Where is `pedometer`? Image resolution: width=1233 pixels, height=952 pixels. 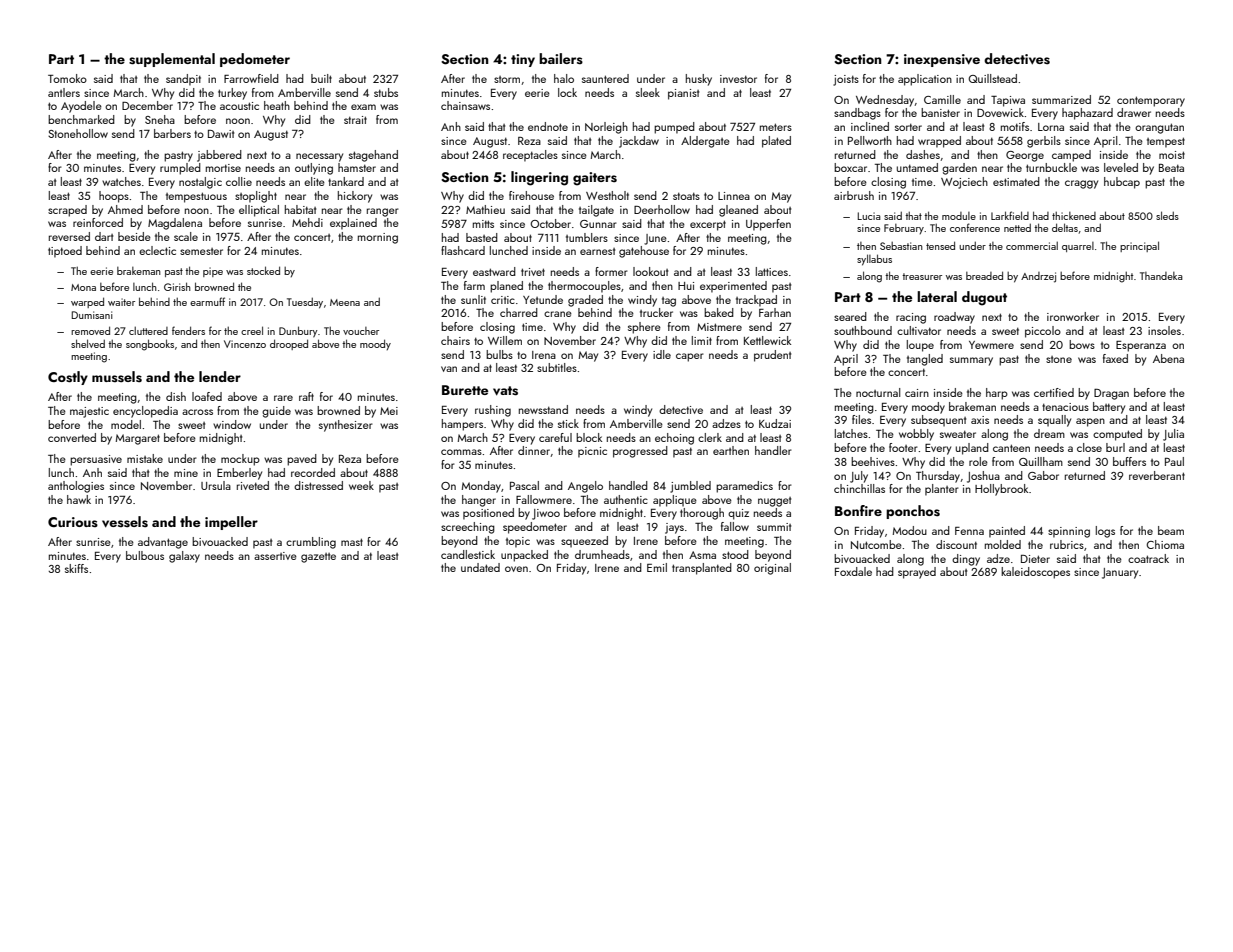
pedometer is located at coordinates (255, 60).
